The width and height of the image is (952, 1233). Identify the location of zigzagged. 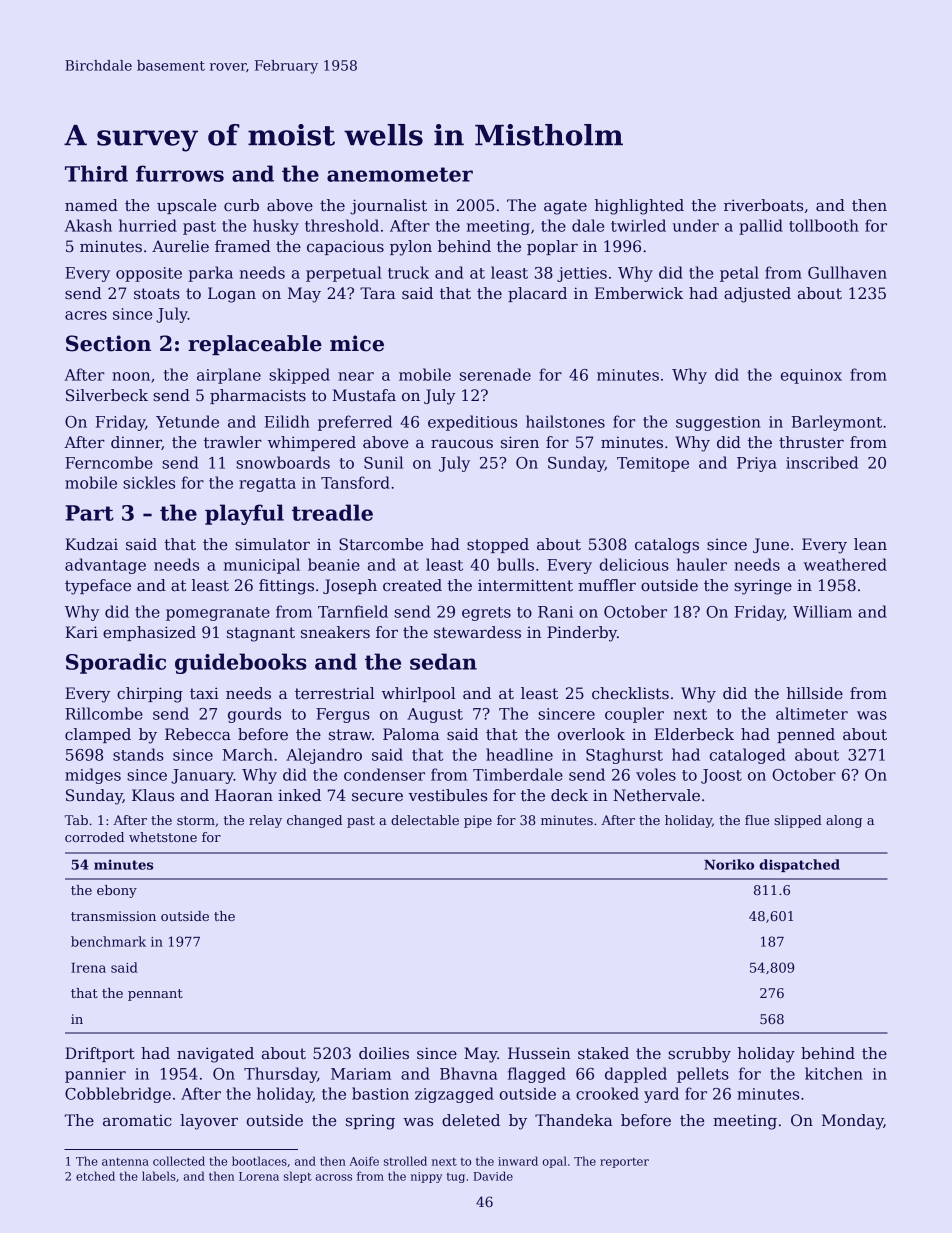
(454, 1095).
